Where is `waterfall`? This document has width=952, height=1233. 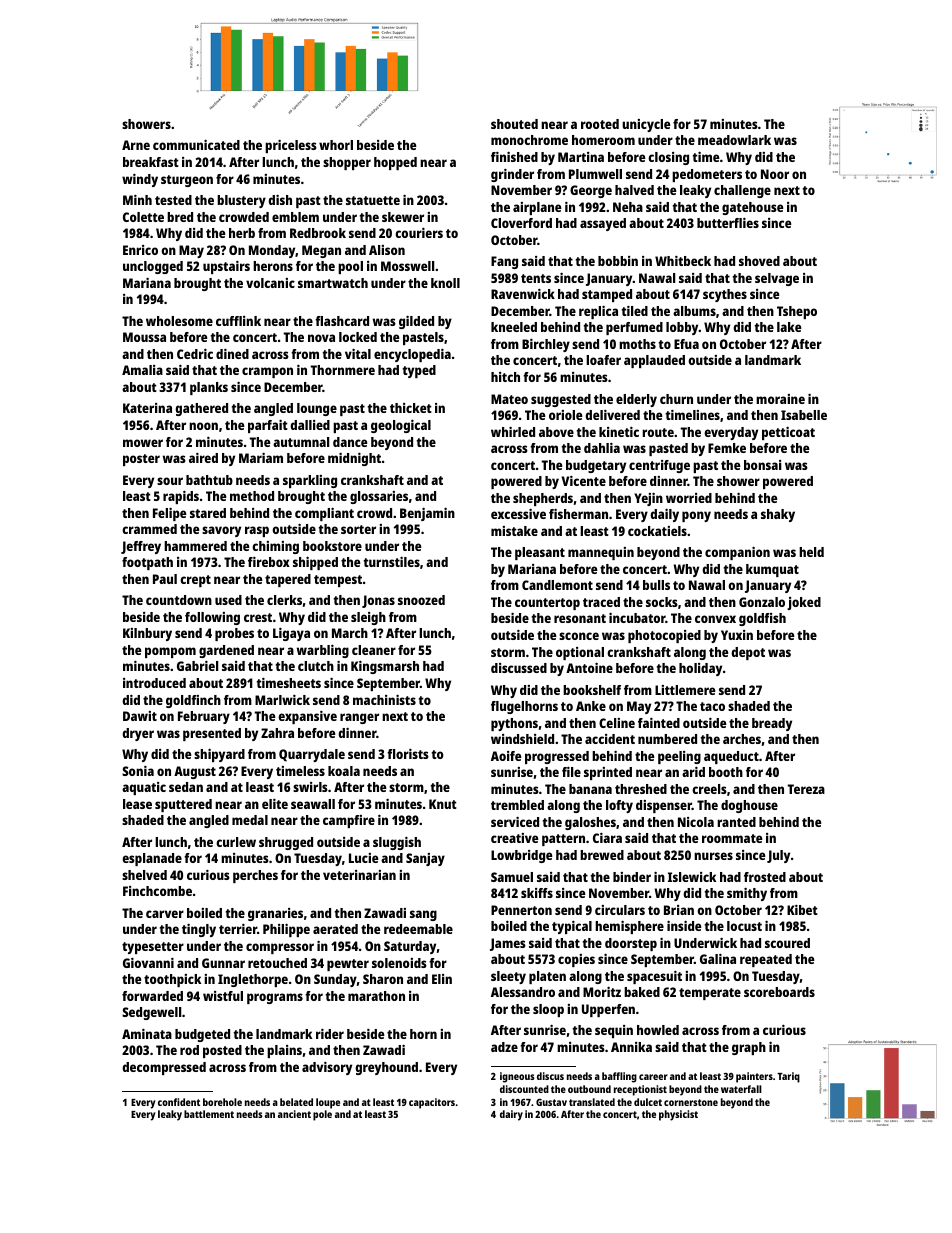 waterfall is located at coordinates (741, 1089).
